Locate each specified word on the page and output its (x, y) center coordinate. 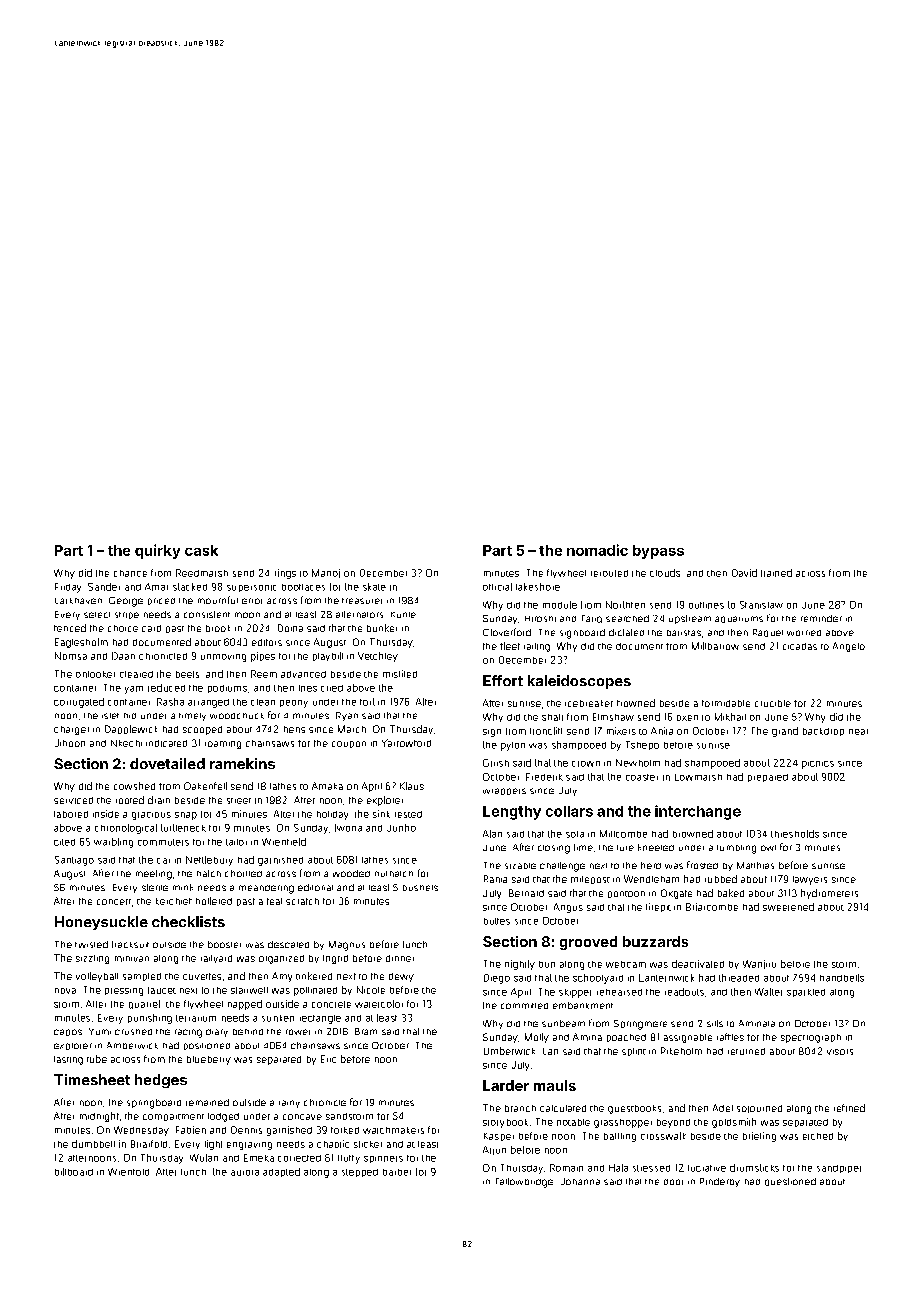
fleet (510, 646)
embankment (583, 1005)
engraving (249, 1146)
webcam (626, 964)
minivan (132, 959)
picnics (818, 765)
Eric (328, 1059)
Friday (68, 588)
